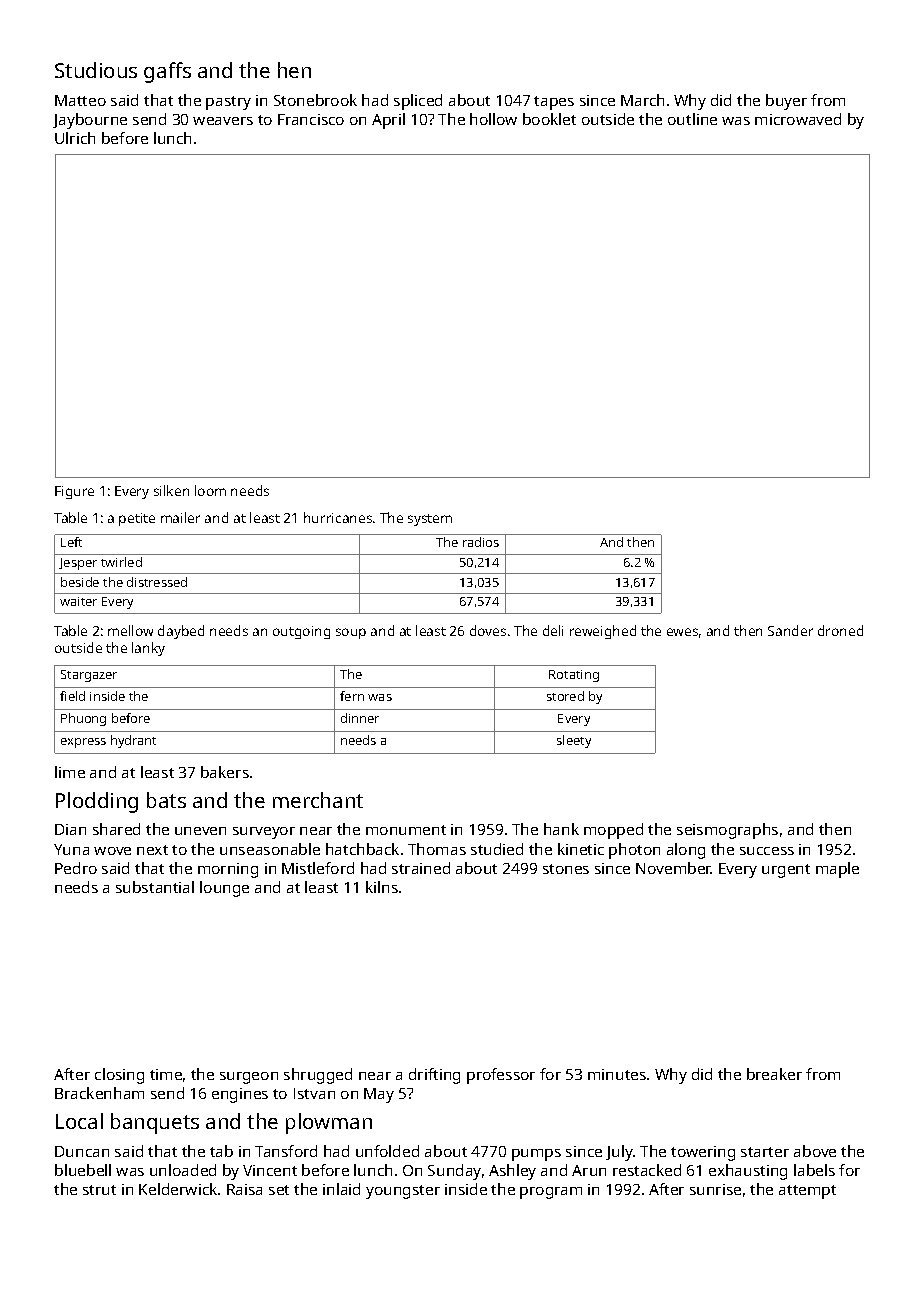 This screenshot has height=1308, width=924. What do you see at coordinates (786, 102) in the screenshot?
I see `buyer` at bounding box center [786, 102].
